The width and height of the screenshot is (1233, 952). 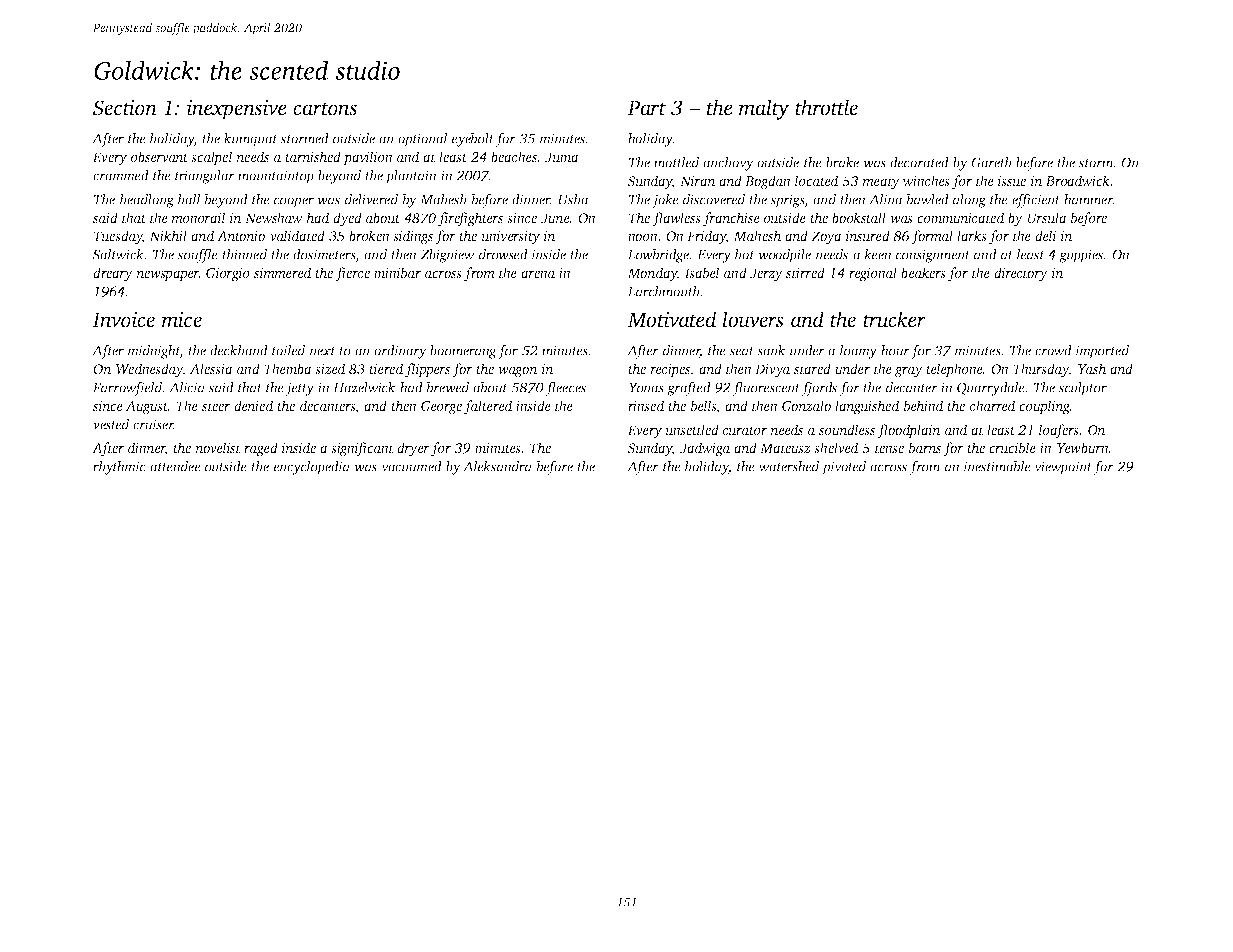 I want to click on Usha, so click(x=574, y=199).
